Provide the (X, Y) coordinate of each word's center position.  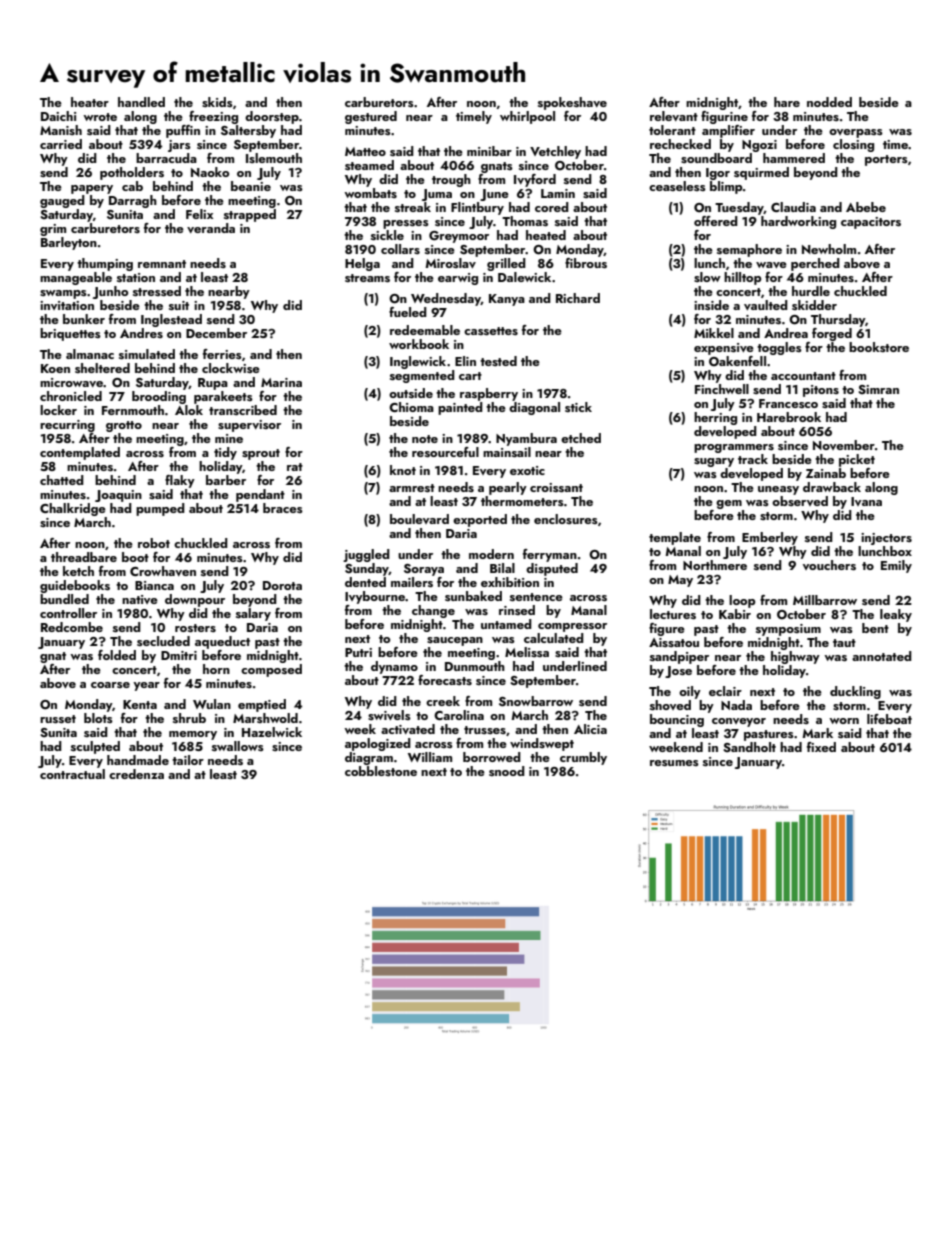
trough (451, 180)
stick (578, 407)
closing (853, 145)
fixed (821, 747)
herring (715, 418)
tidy (225, 453)
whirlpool (527, 117)
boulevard (419, 519)
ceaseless (677, 186)
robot (154, 543)
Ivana (866, 501)
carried (61, 144)
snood (507, 771)
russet (58, 719)
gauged (62, 201)
